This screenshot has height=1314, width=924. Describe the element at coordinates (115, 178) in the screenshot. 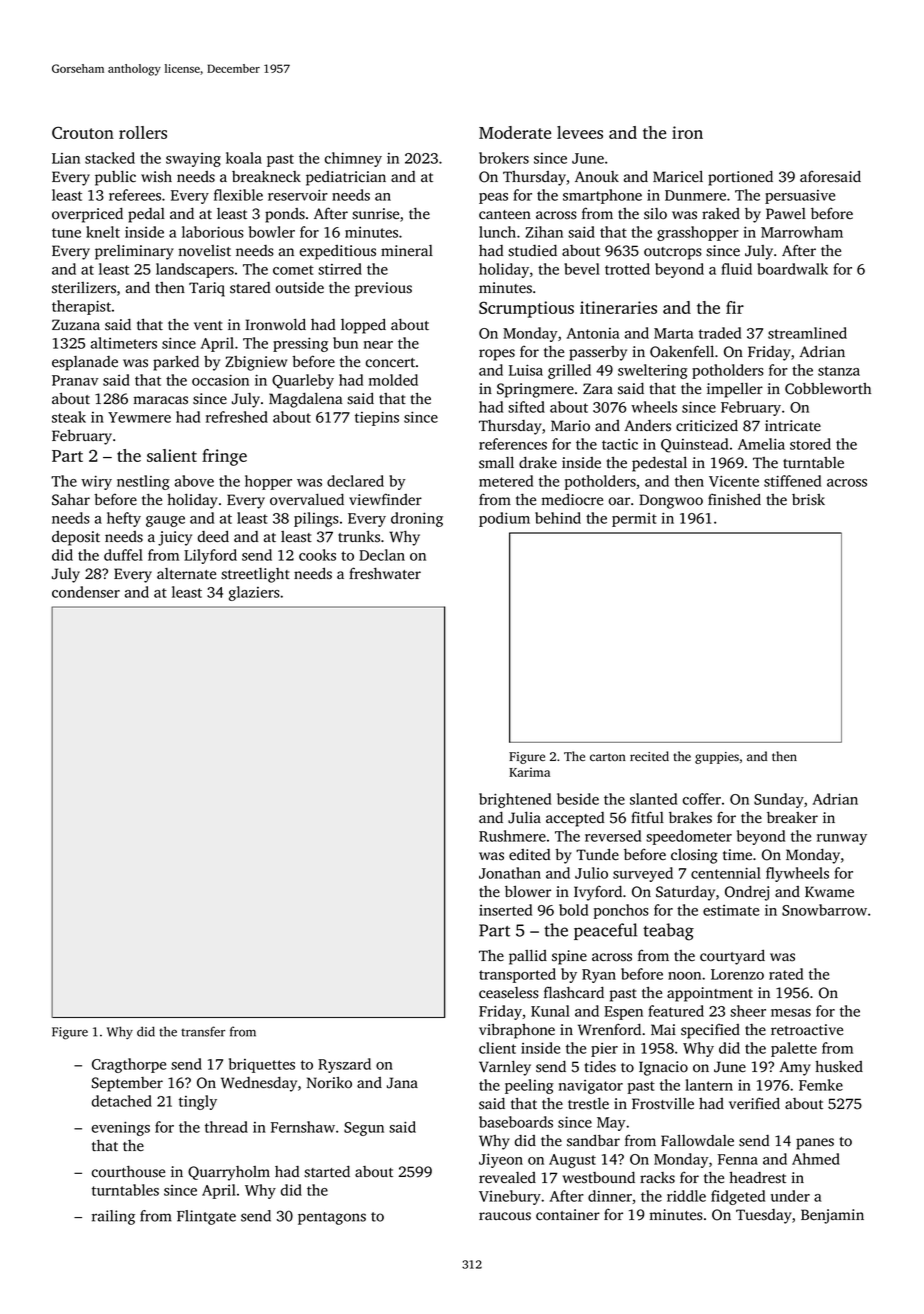

I see `public` at that location.
